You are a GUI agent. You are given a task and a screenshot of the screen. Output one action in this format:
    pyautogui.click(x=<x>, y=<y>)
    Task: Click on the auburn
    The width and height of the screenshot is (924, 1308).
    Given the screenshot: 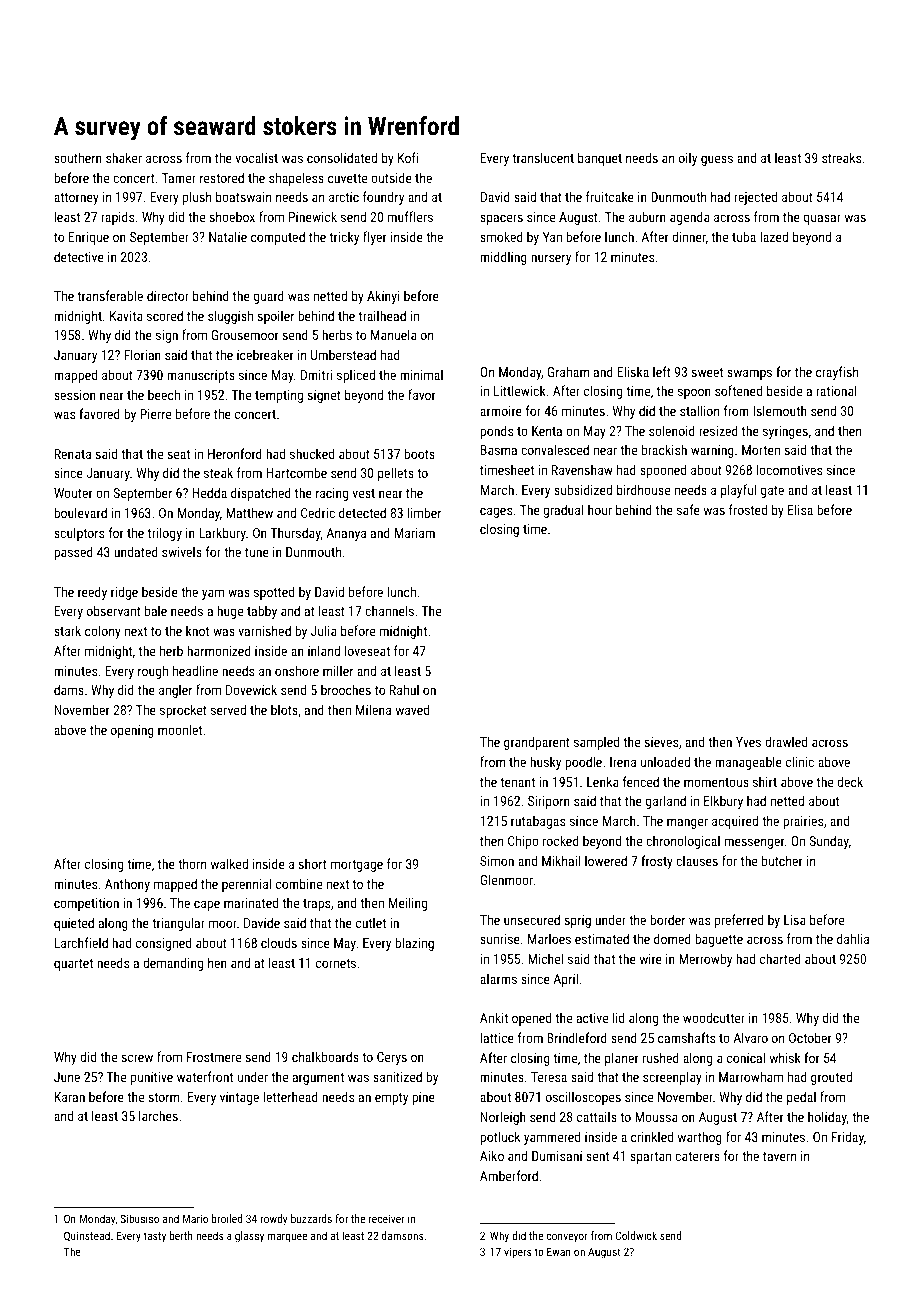 What is the action you would take?
    pyautogui.click(x=647, y=216)
